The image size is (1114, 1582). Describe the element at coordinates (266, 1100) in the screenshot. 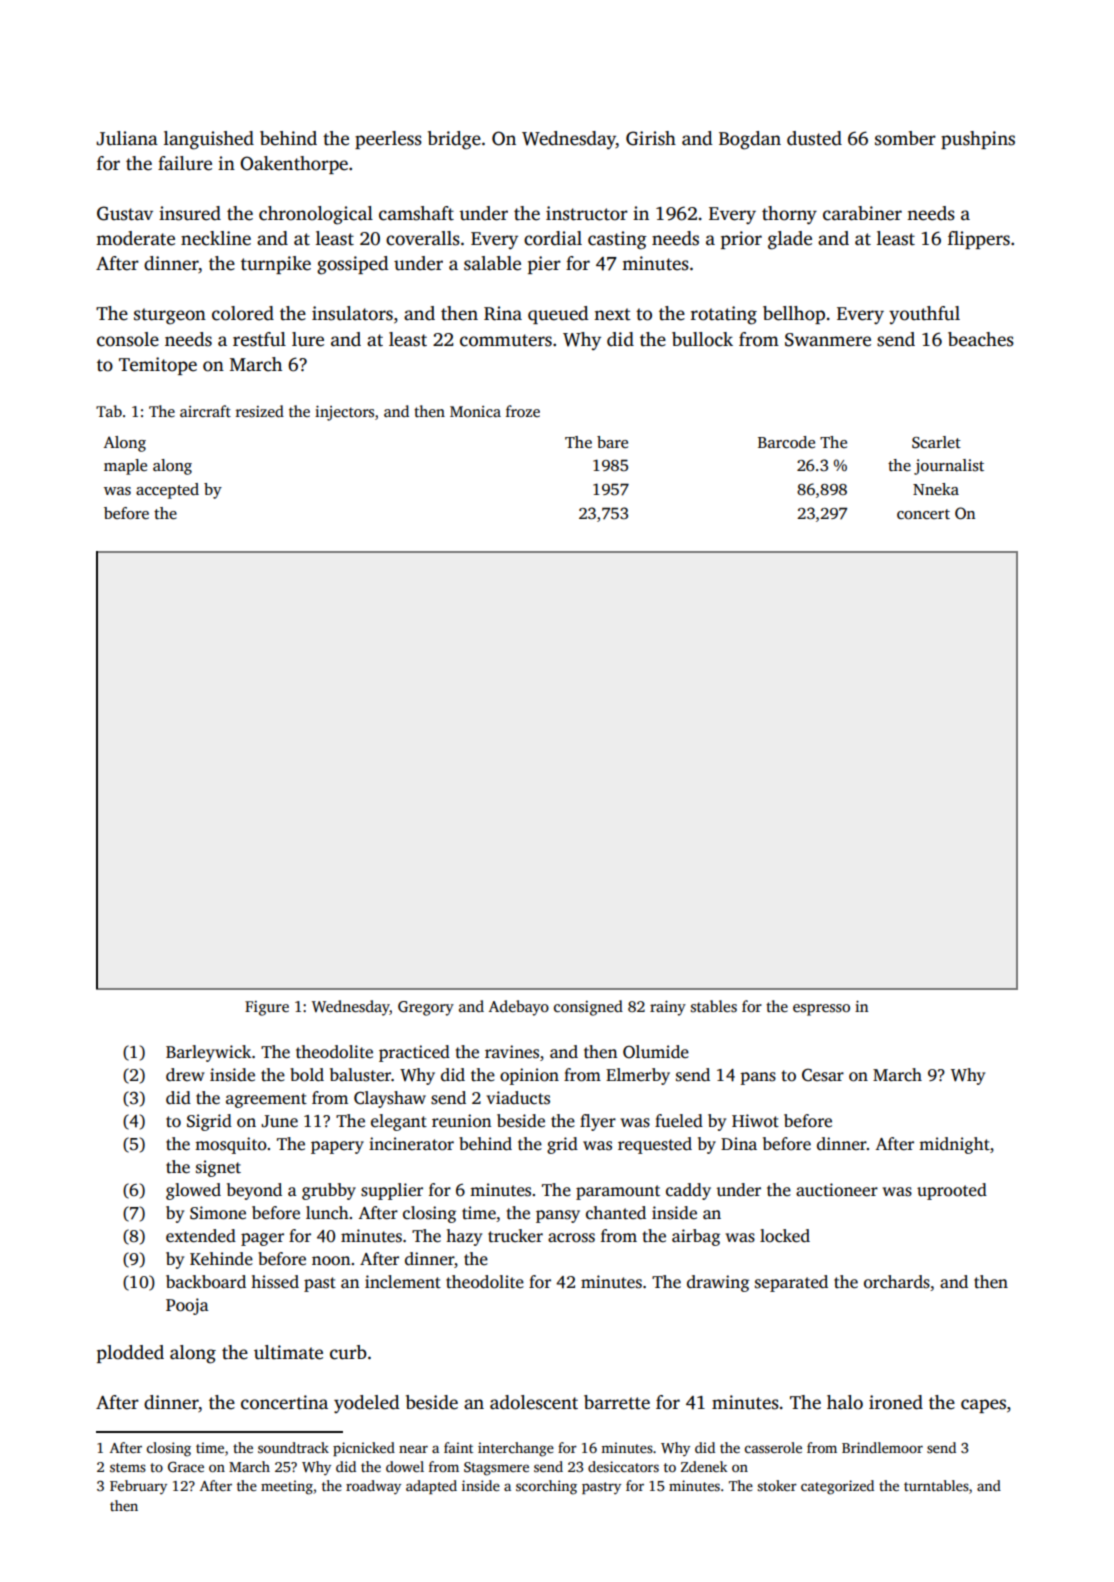

I see `agreement` at that location.
